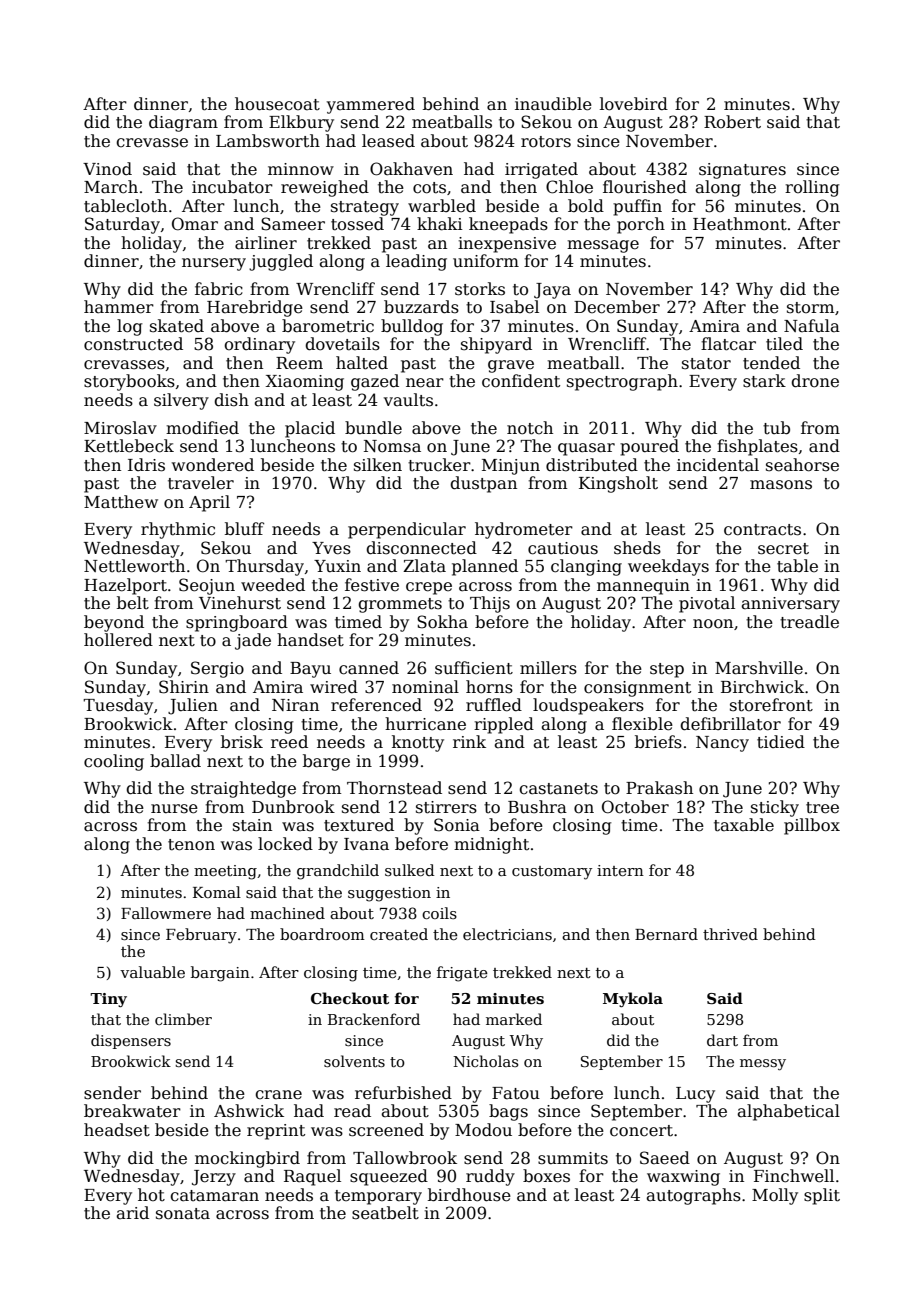 The width and height of the document is (924, 1311). Describe the element at coordinates (310, 670) in the document. I see `Bayu` at that location.
